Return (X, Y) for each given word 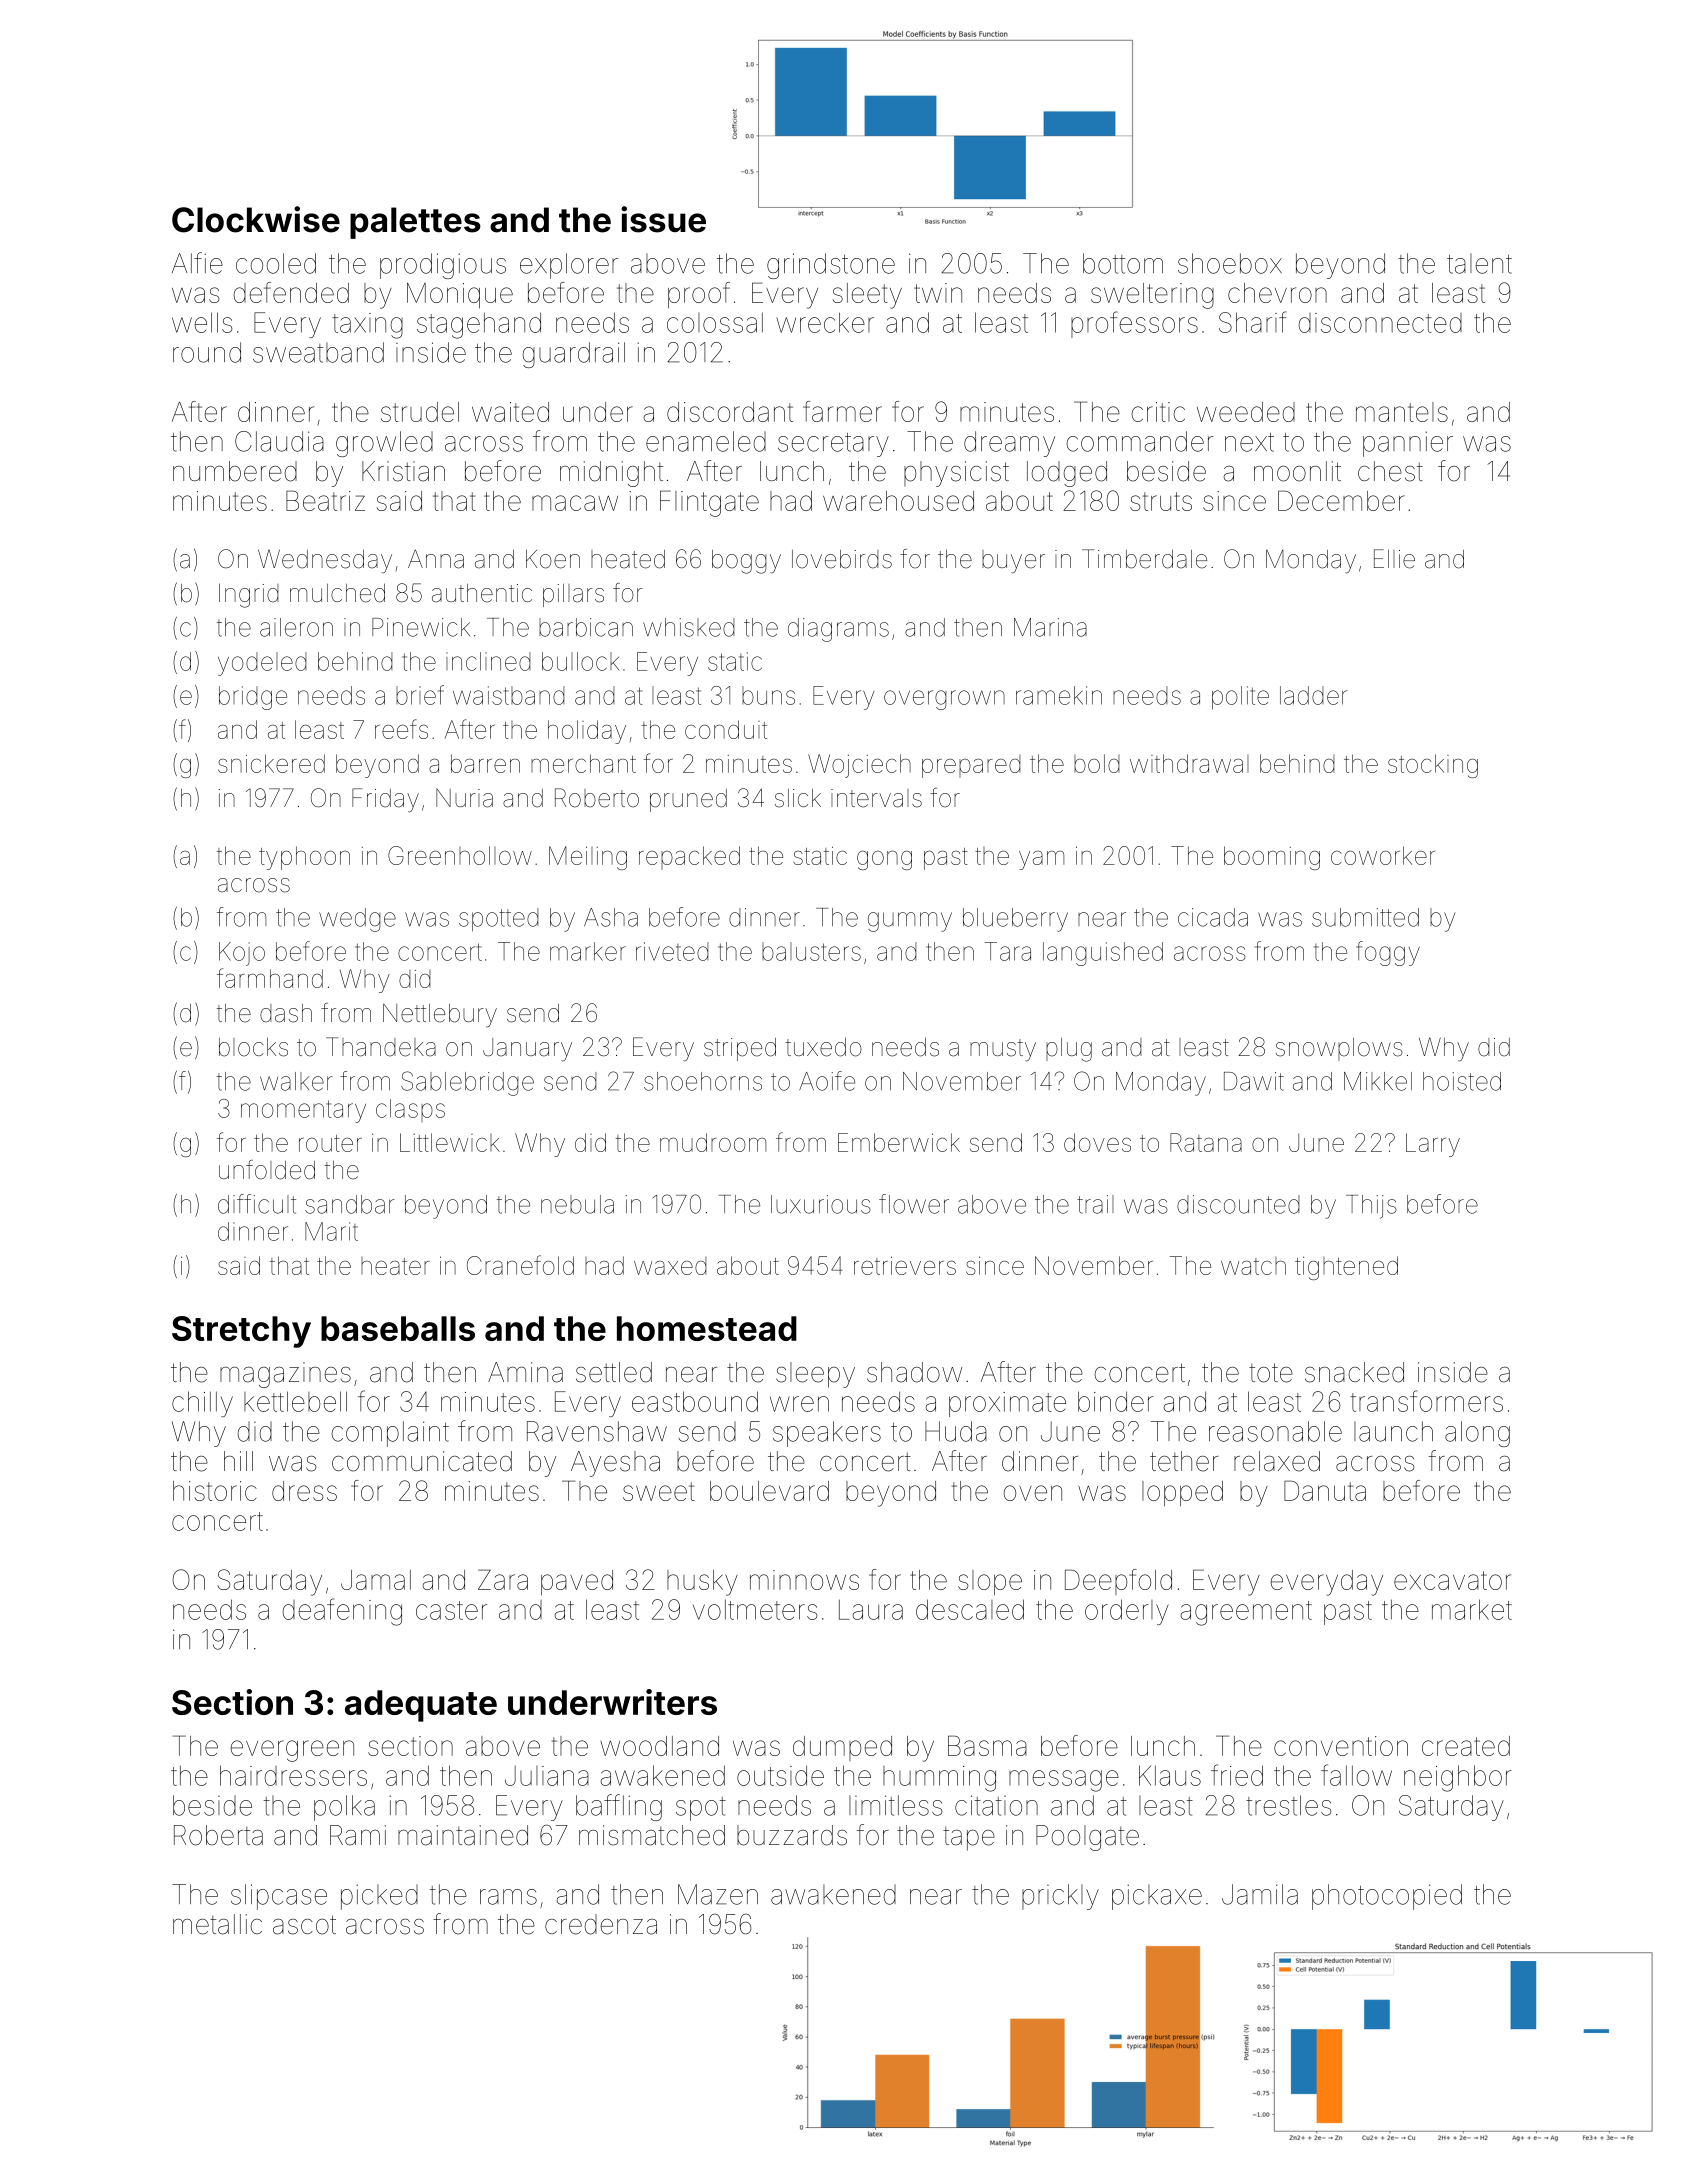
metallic (217, 1924)
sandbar (350, 1204)
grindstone (831, 266)
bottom (1123, 263)
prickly (1060, 1897)
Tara (1008, 951)
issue (663, 219)
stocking (1433, 766)
